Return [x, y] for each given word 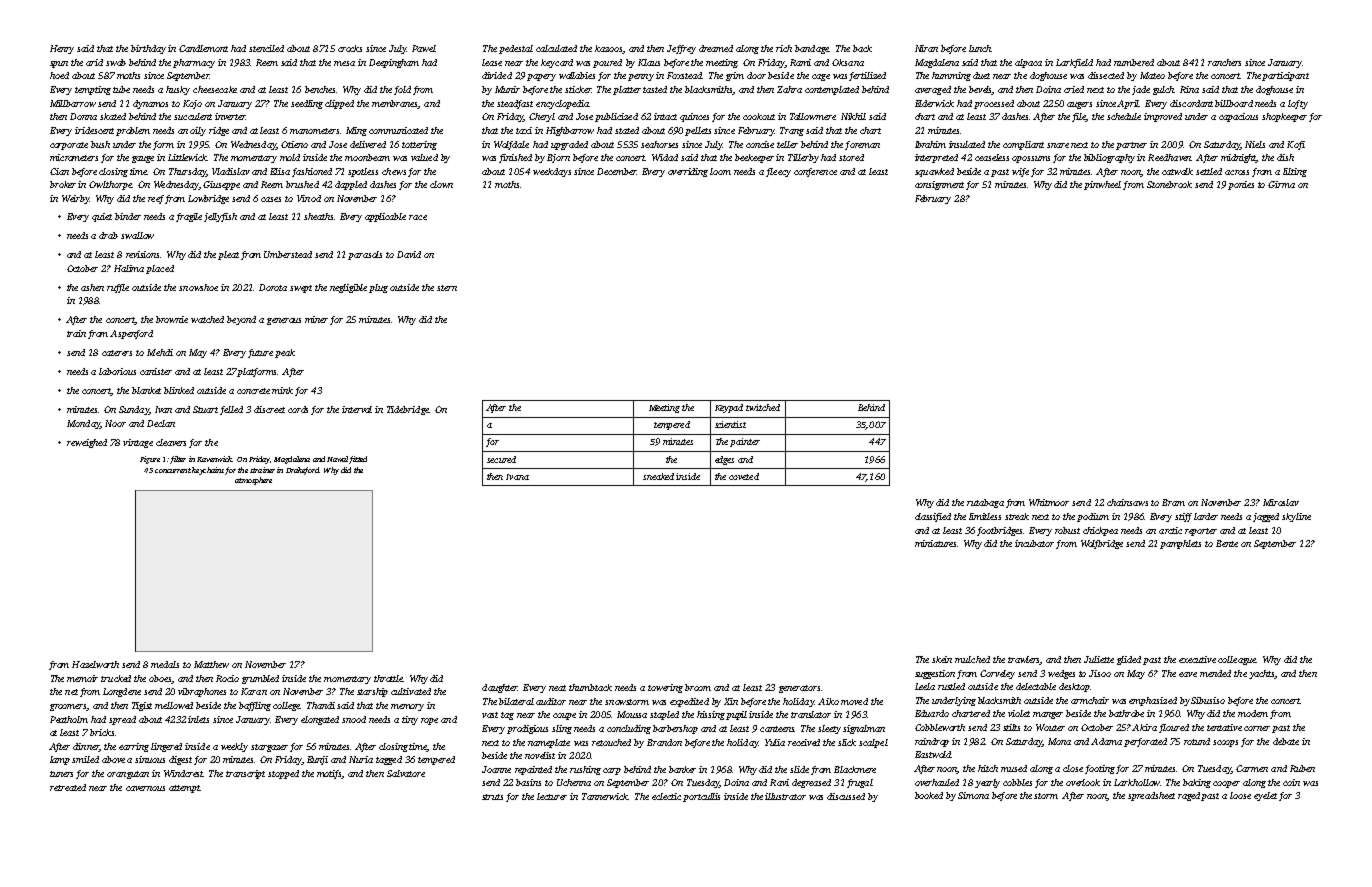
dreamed [716, 48]
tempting [93, 90]
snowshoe [198, 287]
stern [447, 288]
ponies [1241, 185]
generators [799, 689]
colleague [1237, 660]
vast [490, 715]
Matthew [211, 664]
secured [501, 459]
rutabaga [985, 503]
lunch [980, 48]
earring [134, 747]
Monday [83, 424]
